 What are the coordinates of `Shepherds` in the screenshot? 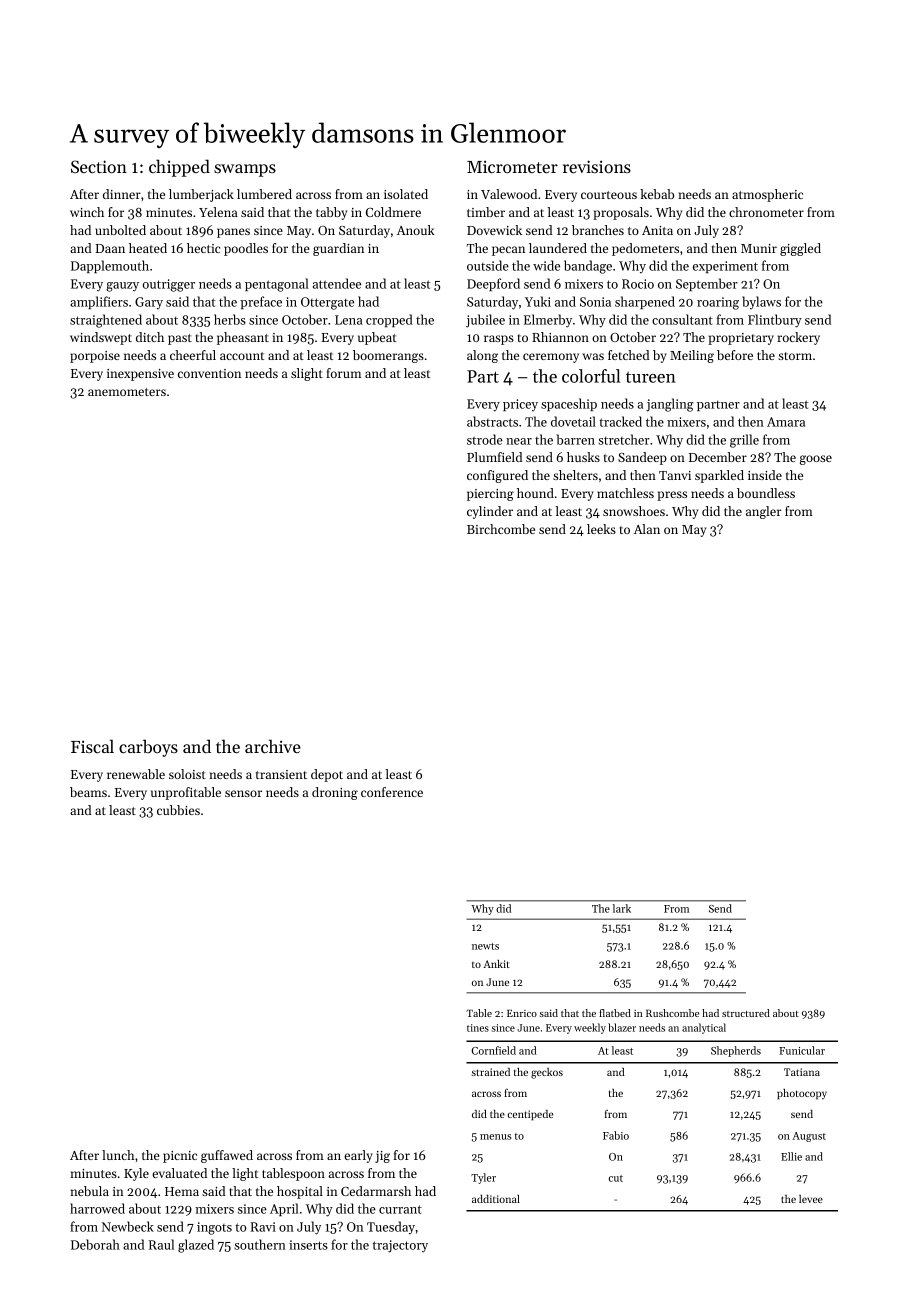 It's located at (736, 1051).
